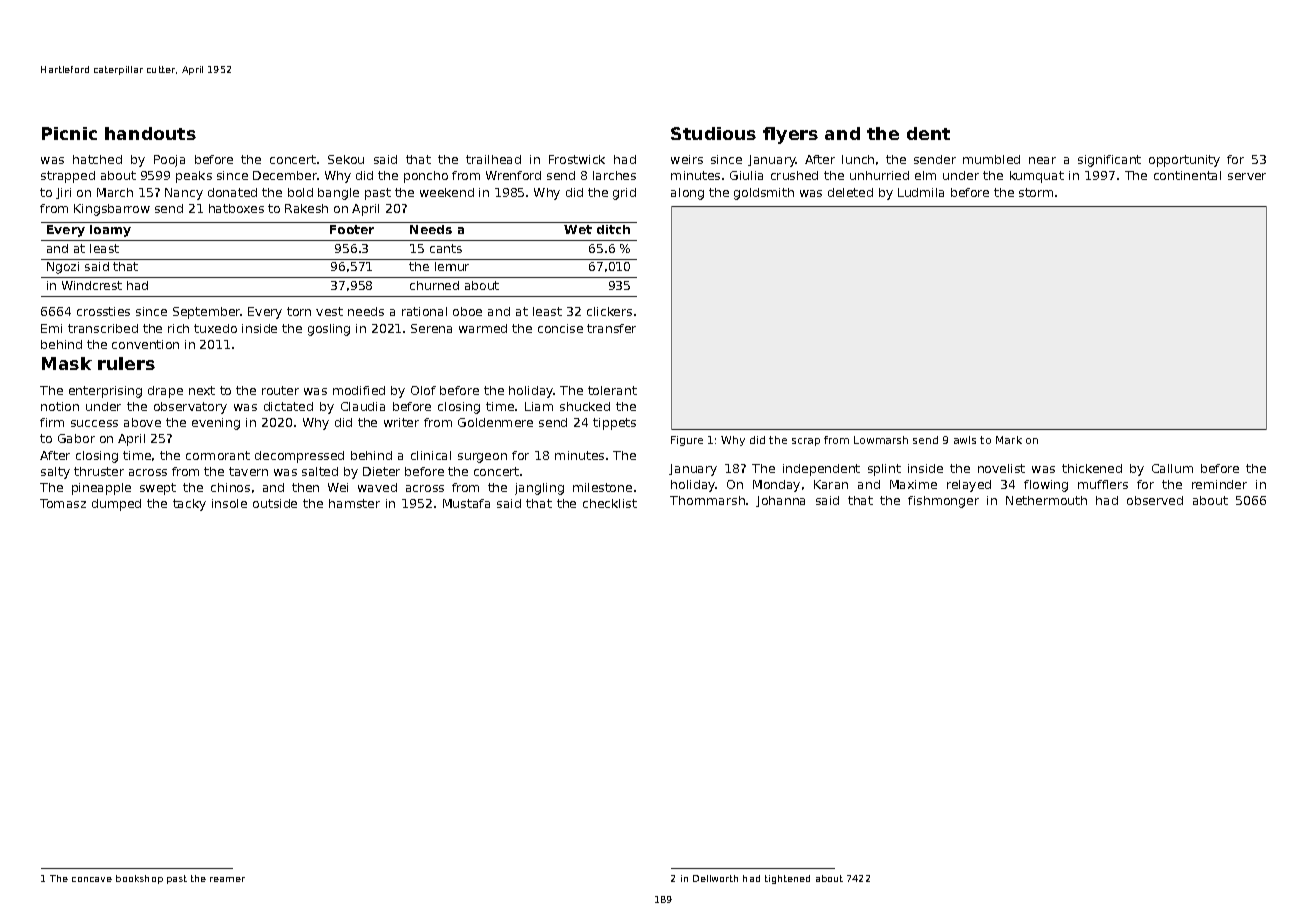 This screenshot has height=924, width=1308. Describe the element at coordinates (787, 879) in the screenshot. I see `tightened` at that location.
